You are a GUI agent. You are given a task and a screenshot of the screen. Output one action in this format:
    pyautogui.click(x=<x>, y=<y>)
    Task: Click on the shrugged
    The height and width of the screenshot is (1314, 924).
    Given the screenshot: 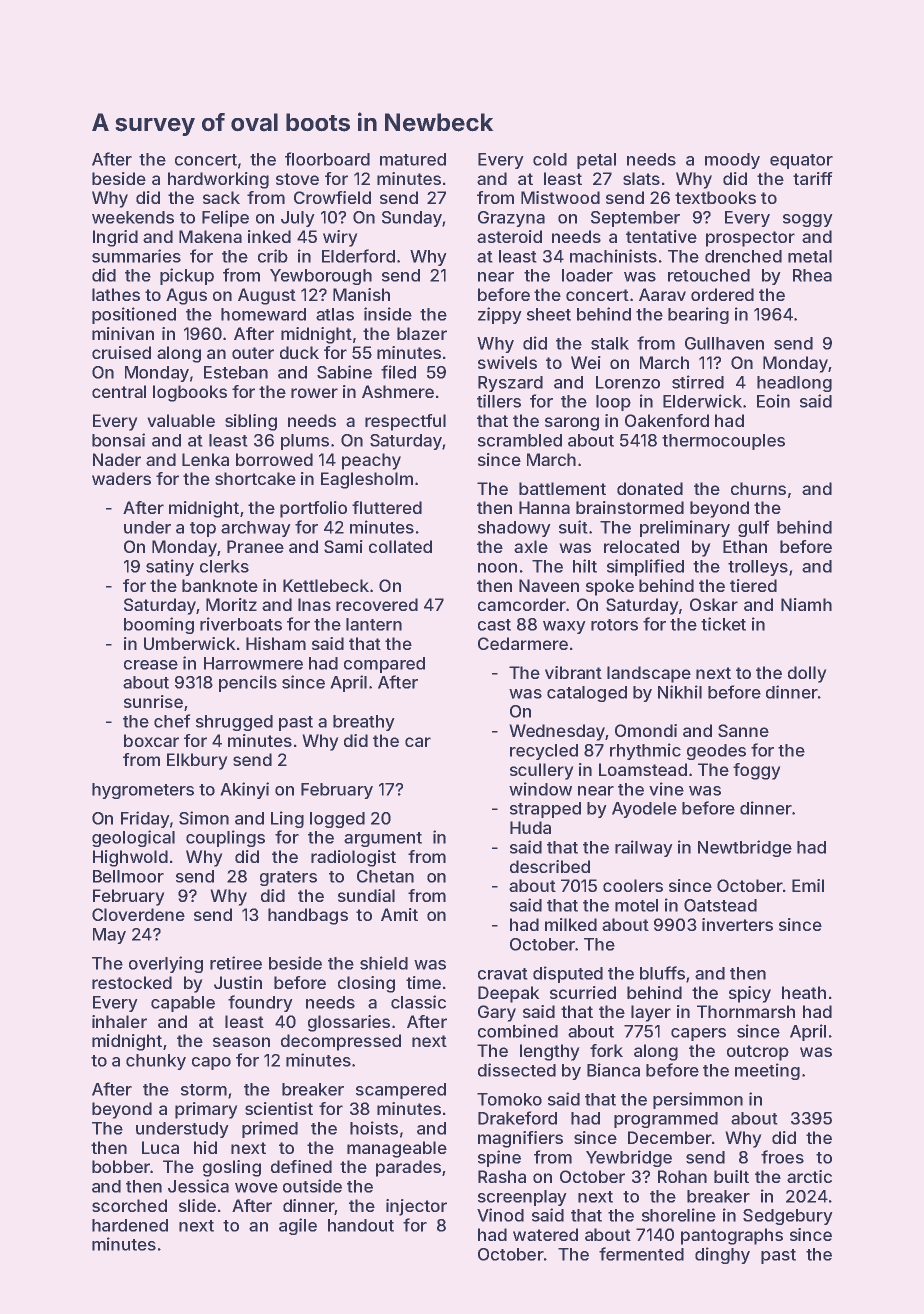 What is the action you would take?
    pyautogui.click(x=234, y=723)
